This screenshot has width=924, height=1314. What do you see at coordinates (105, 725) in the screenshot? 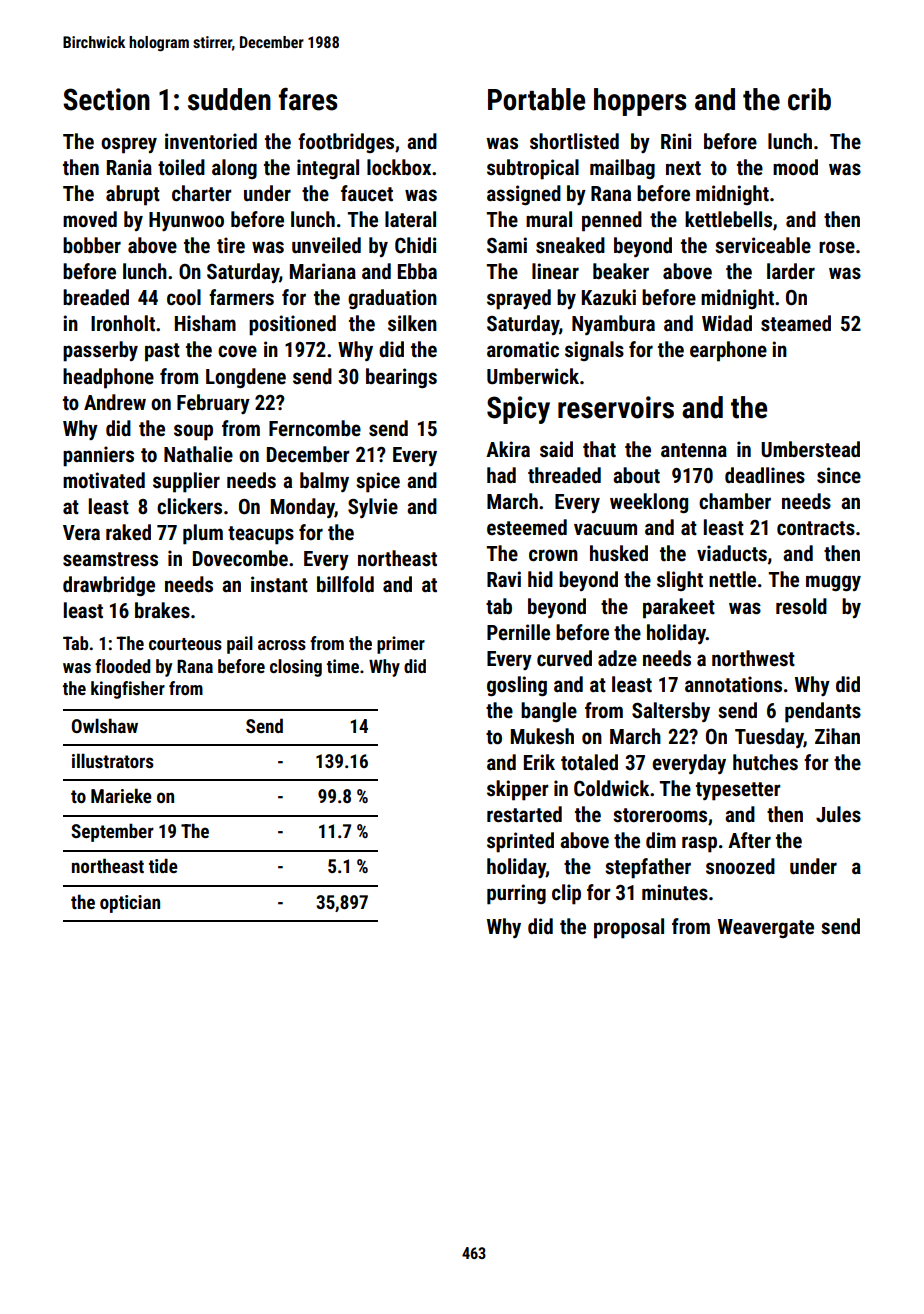
I see `Owlshaw` at bounding box center [105, 725].
